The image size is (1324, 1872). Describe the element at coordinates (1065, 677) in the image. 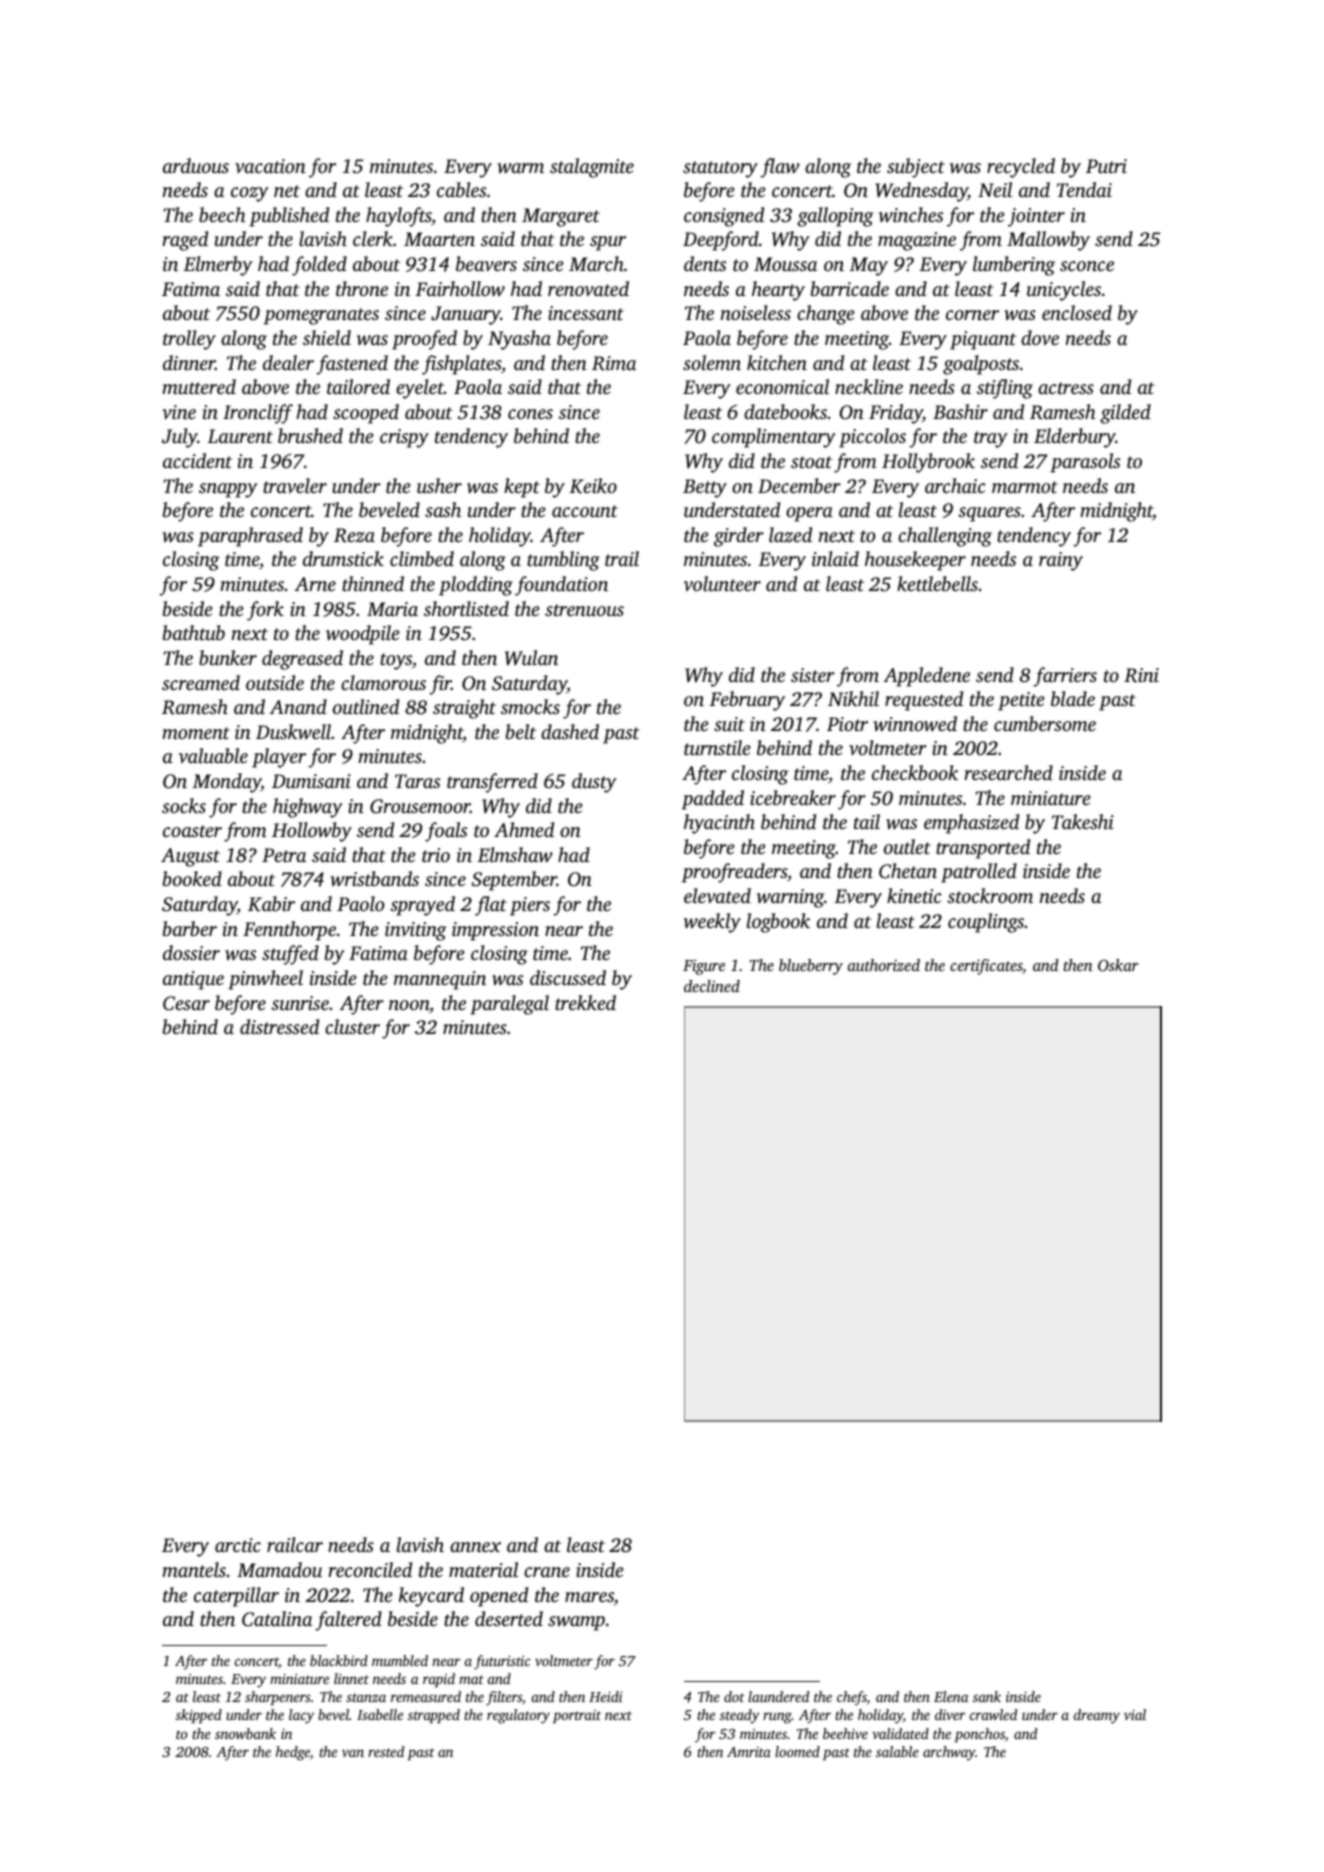

I see `farriers` at that location.
